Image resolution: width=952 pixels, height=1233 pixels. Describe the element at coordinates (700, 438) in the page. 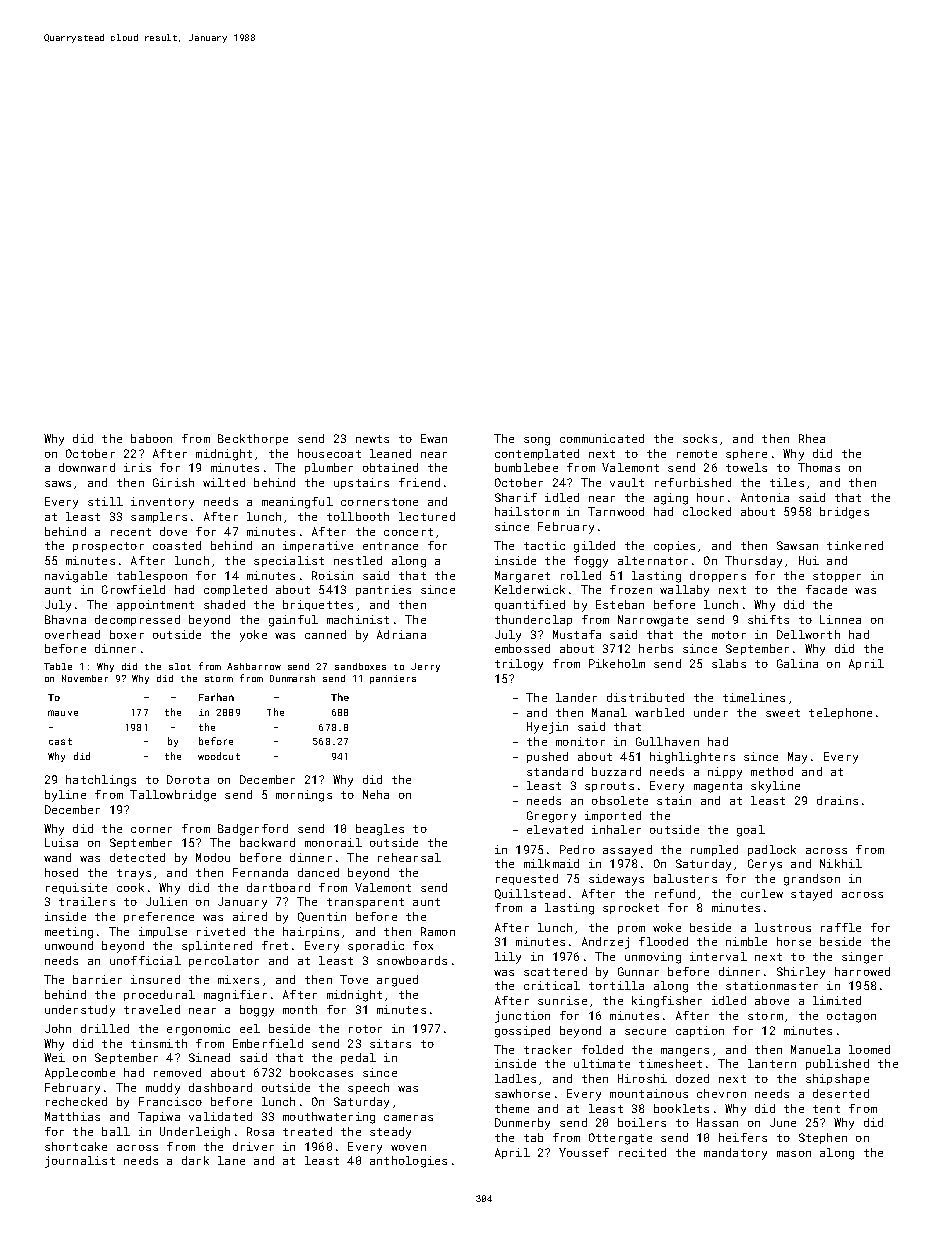

I see `socks` at that location.
